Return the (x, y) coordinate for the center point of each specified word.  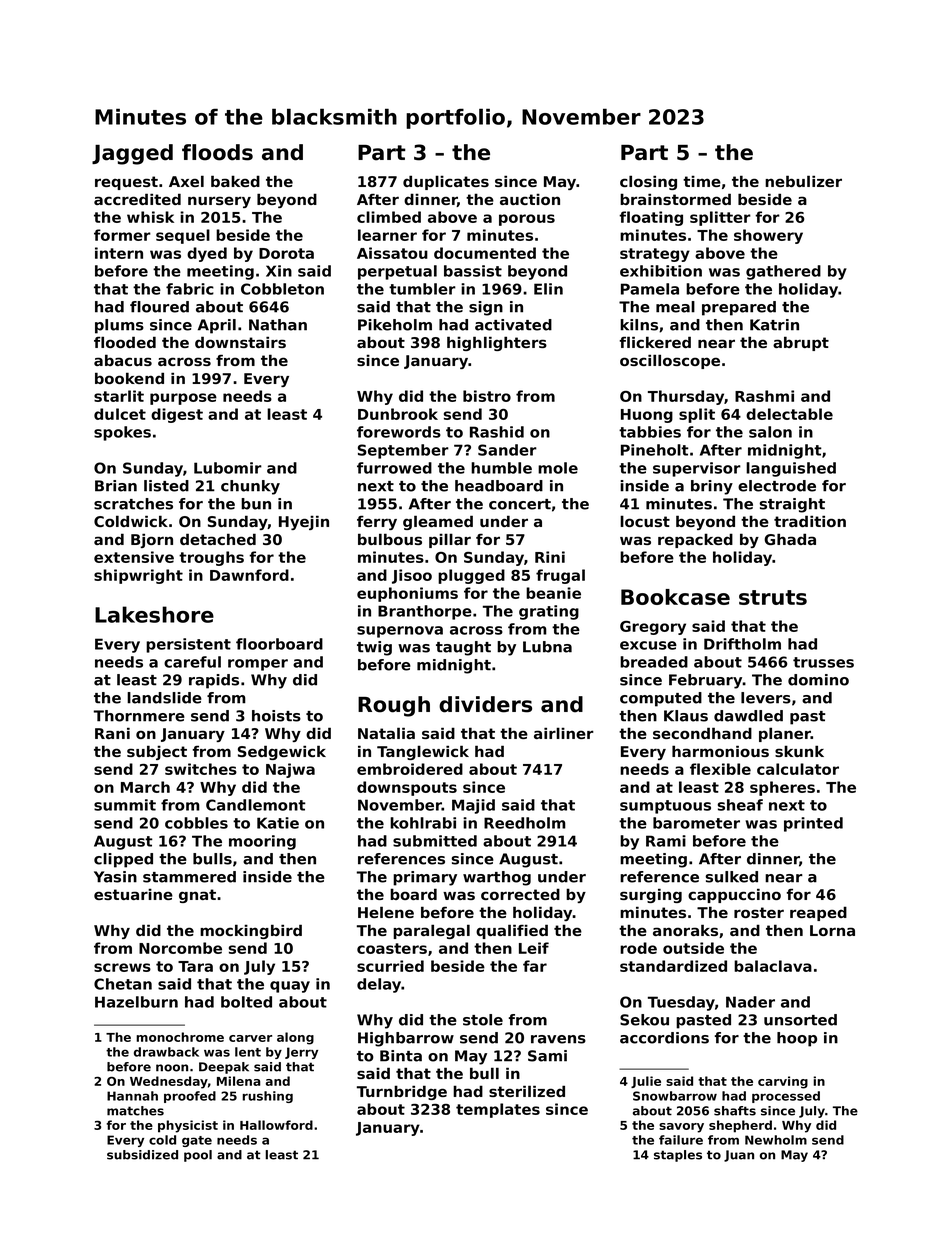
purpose (183, 399)
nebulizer (803, 181)
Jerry (301, 1053)
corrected (520, 894)
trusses (823, 662)
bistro (487, 396)
